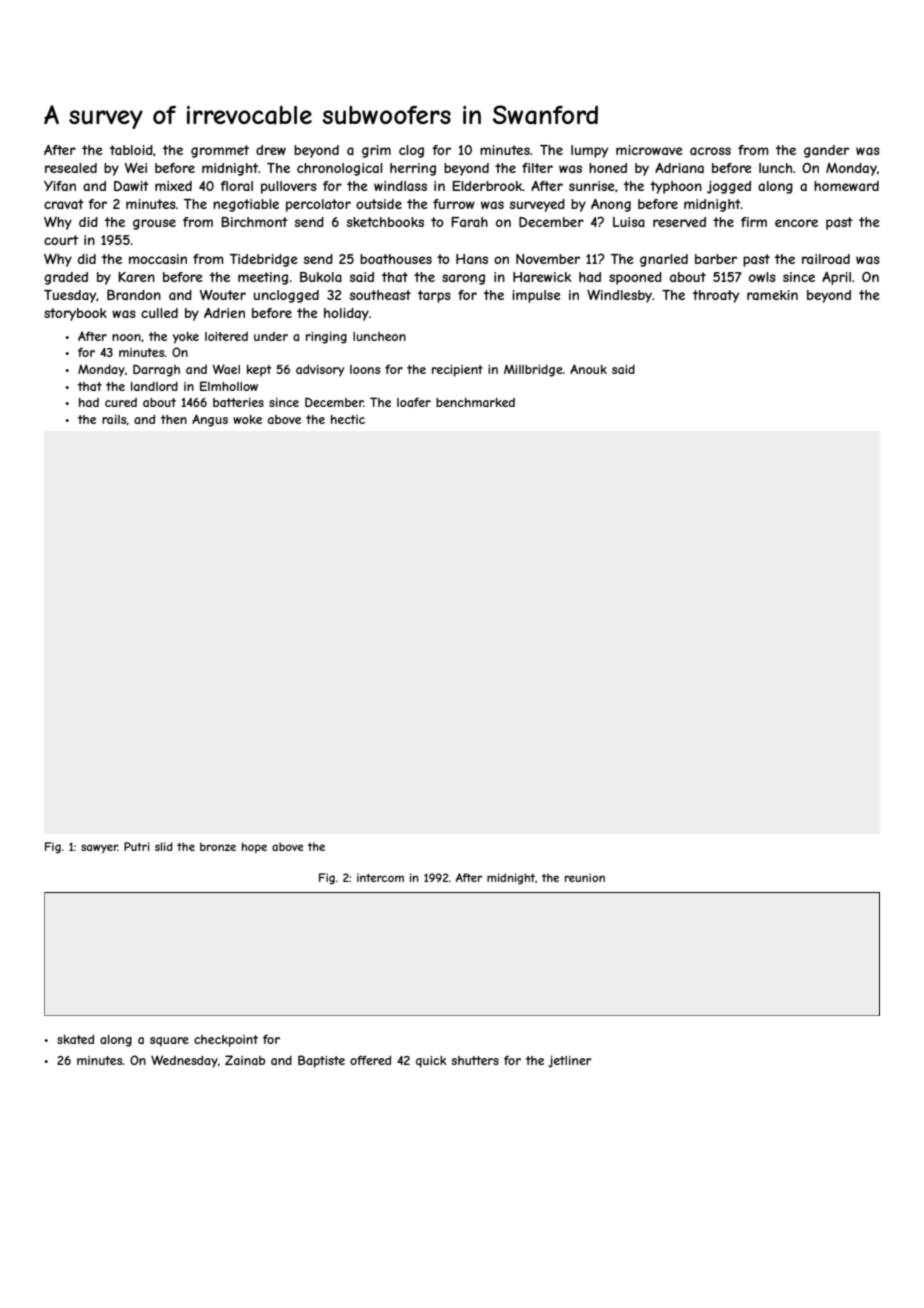 The width and height of the screenshot is (924, 1308). Describe the element at coordinates (321, 1061) in the screenshot. I see `Baptiste` at that location.
